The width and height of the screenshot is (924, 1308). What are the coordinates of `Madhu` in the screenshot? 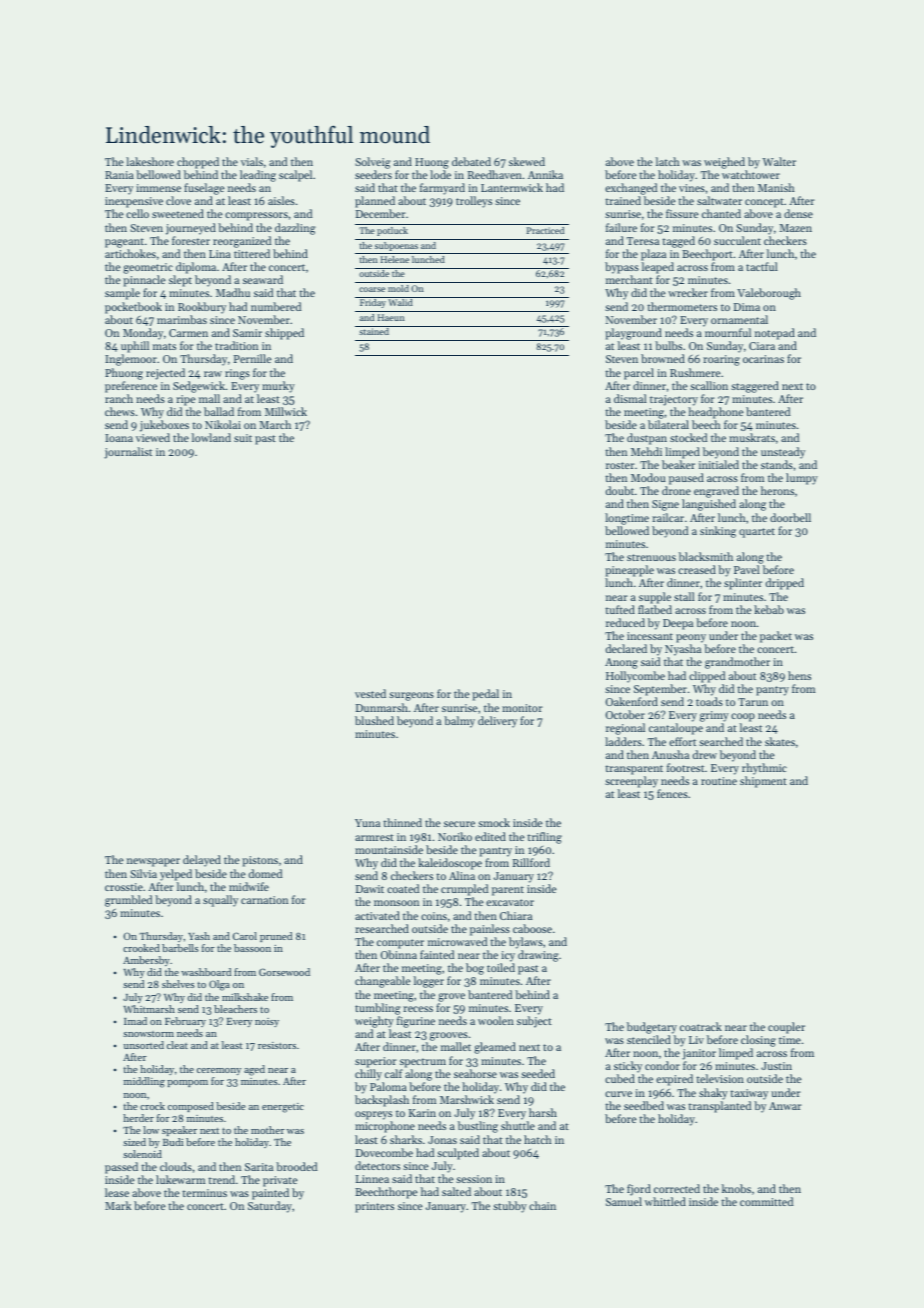 It's located at (233, 292).
